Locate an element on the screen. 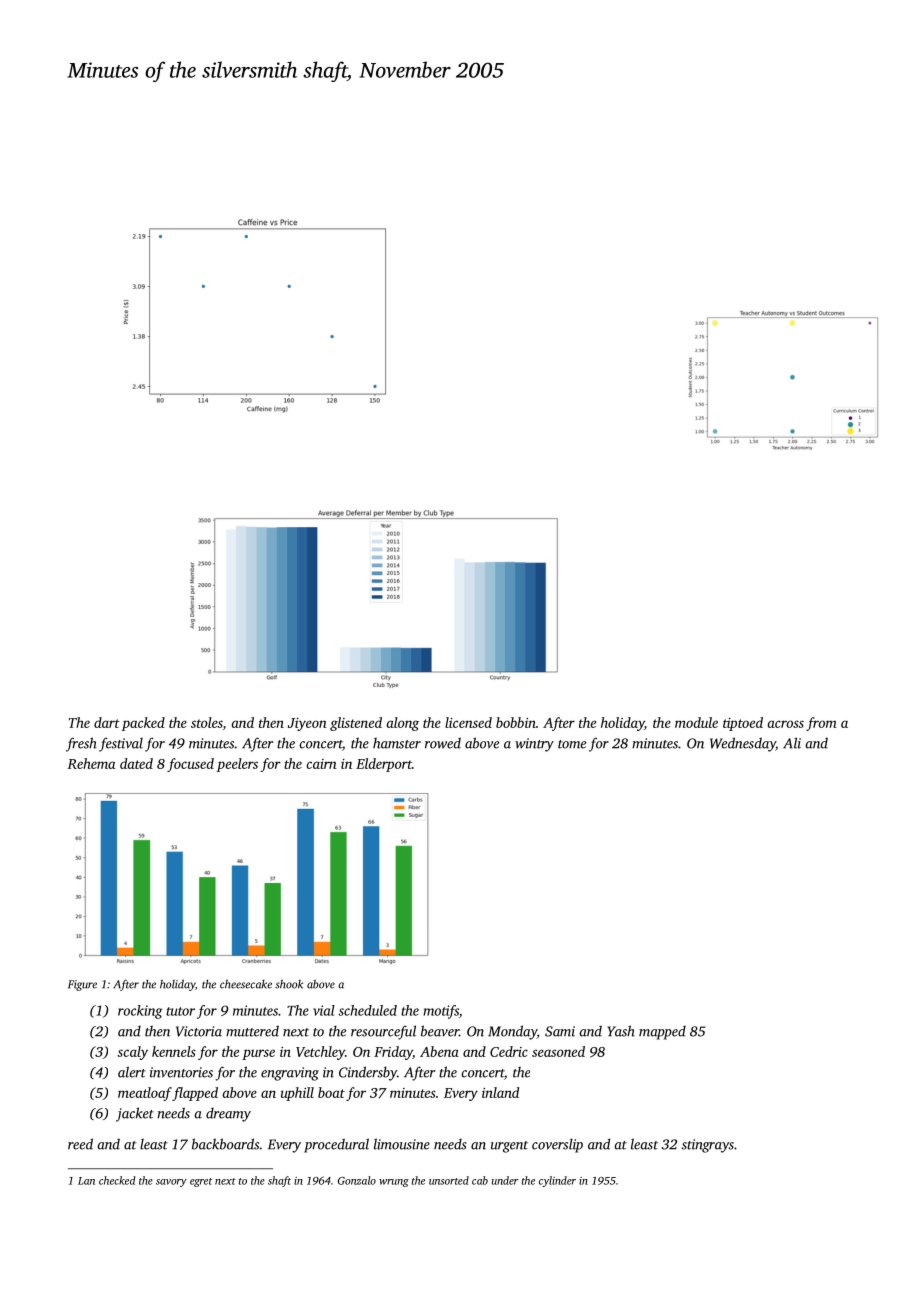 The width and height of the screenshot is (924, 1308). peelers is located at coordinates (237, 765).
